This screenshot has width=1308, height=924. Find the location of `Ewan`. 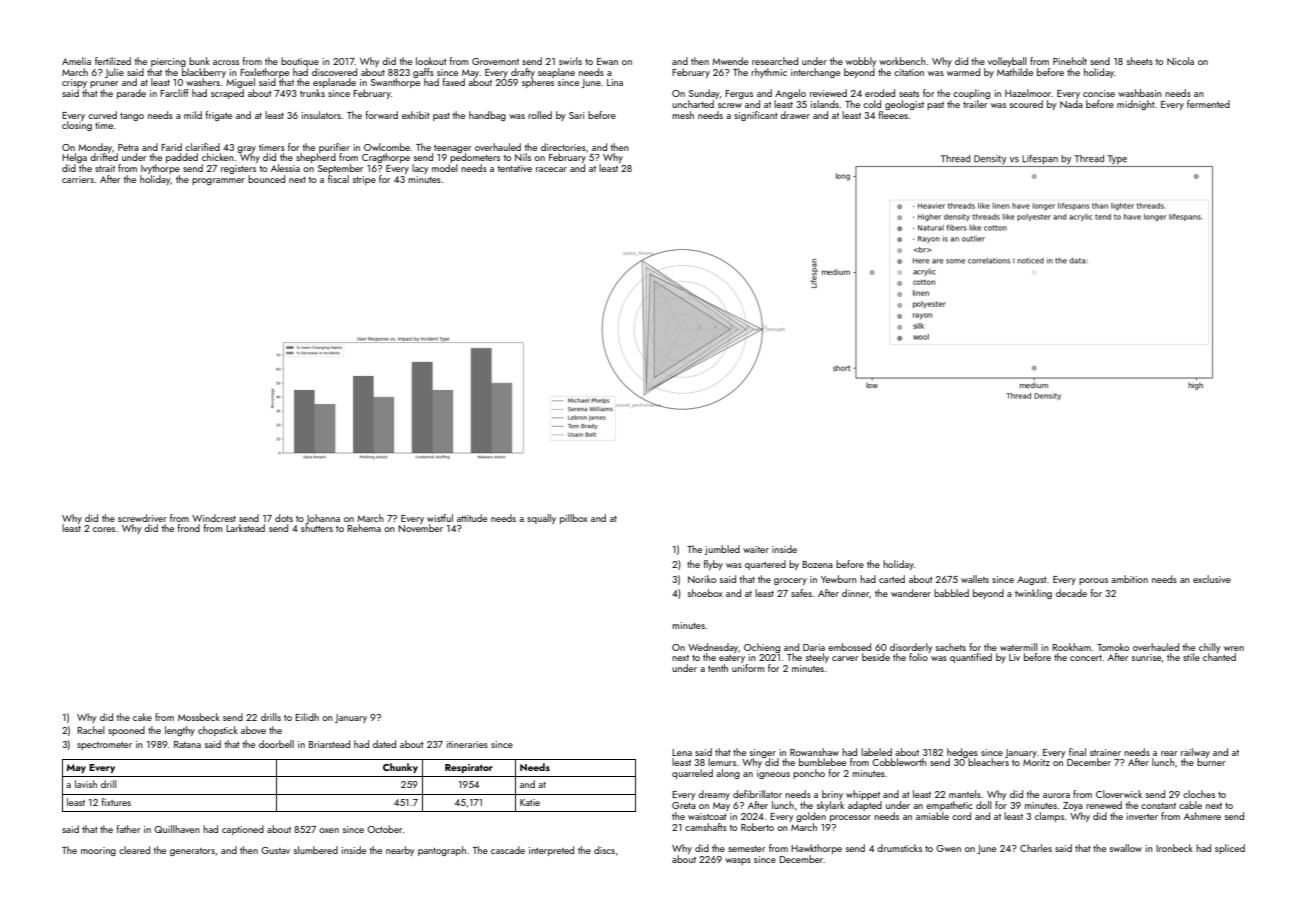

Ewan is located at coordinates (607, 61).
